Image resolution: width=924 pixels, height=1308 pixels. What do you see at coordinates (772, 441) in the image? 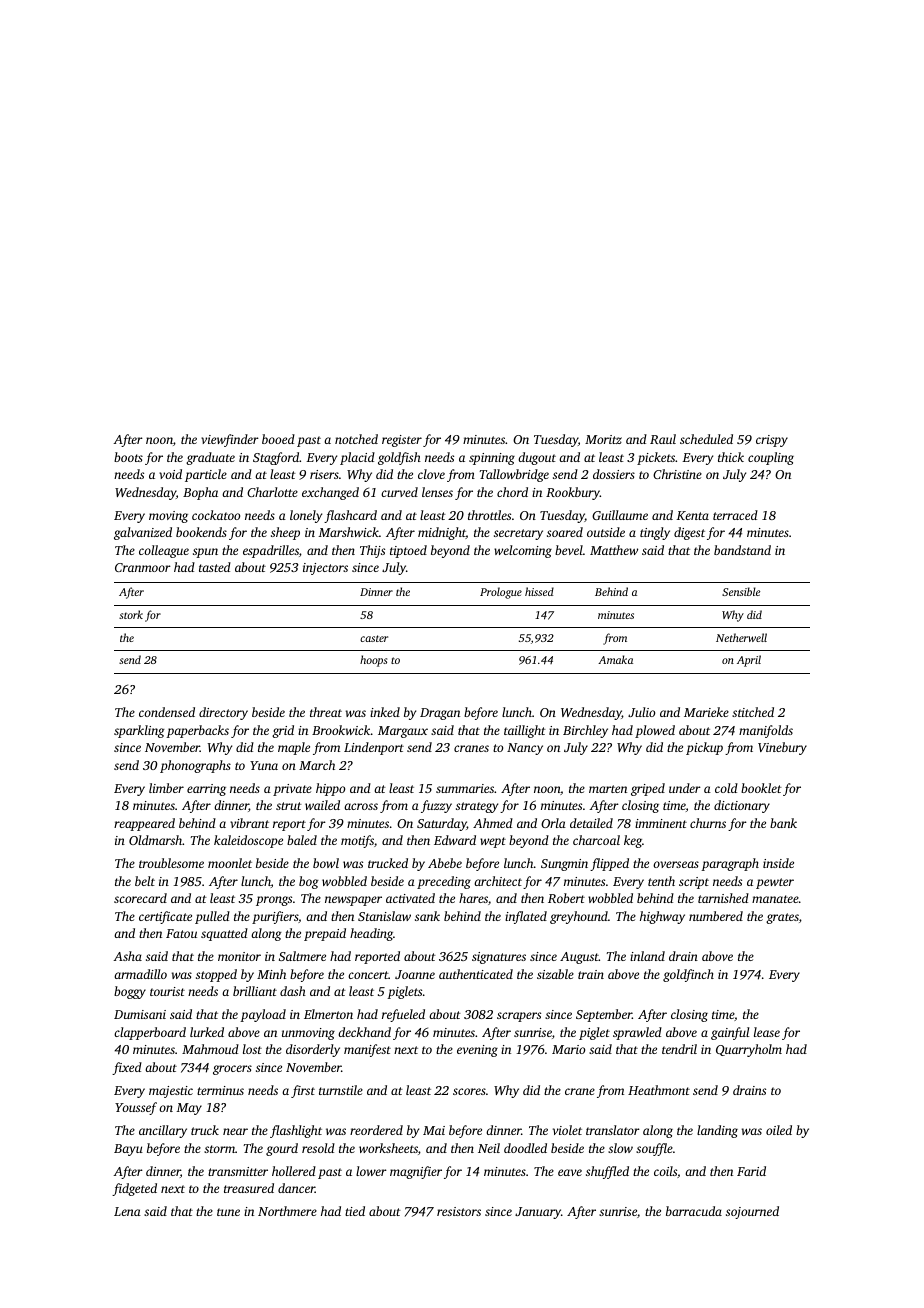
I see `crispy` at bounding box center [772, 441].
